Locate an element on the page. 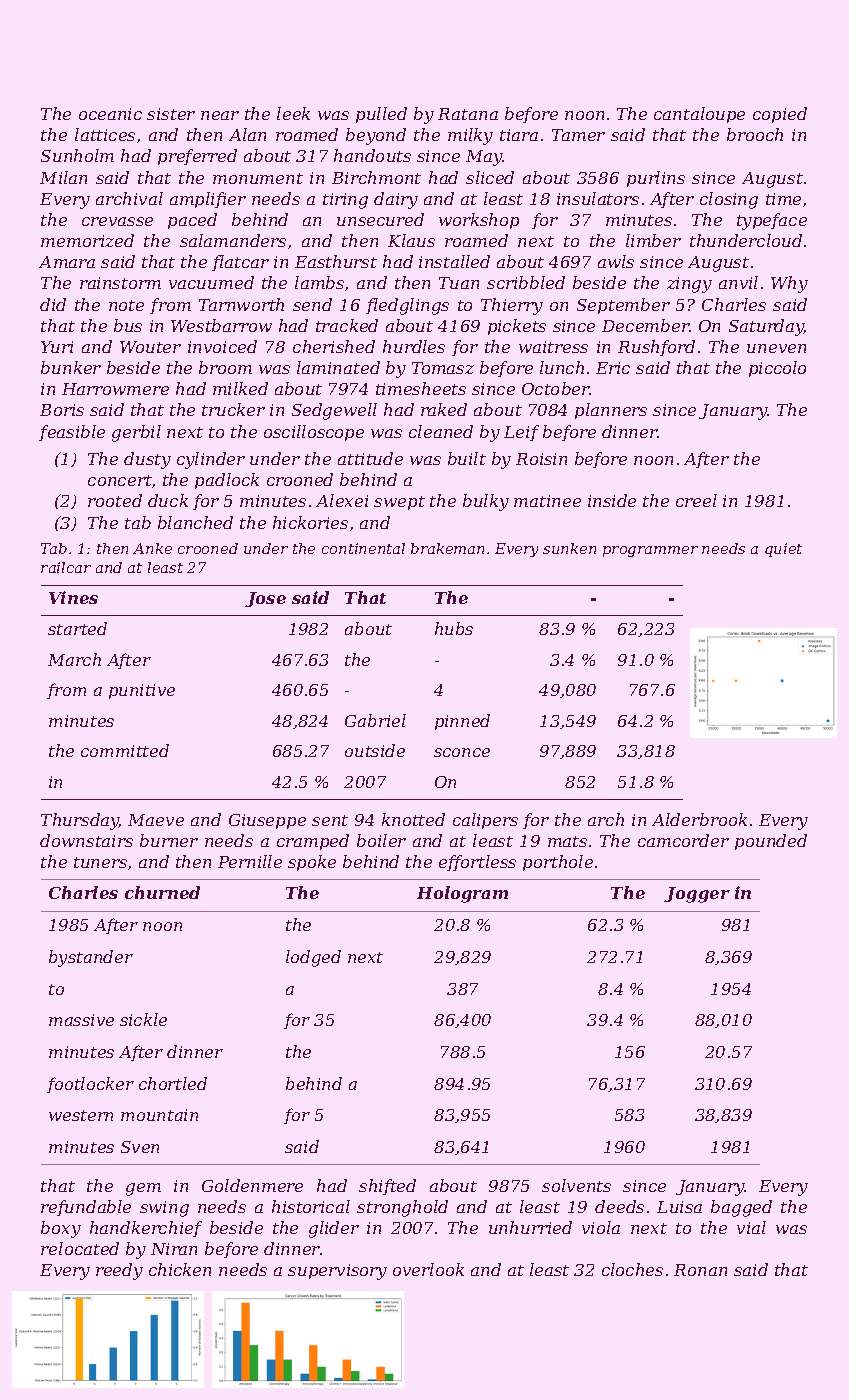 The width and height of the document is (849, 1400). cantaloupe is located at coordinates (699, 115).
